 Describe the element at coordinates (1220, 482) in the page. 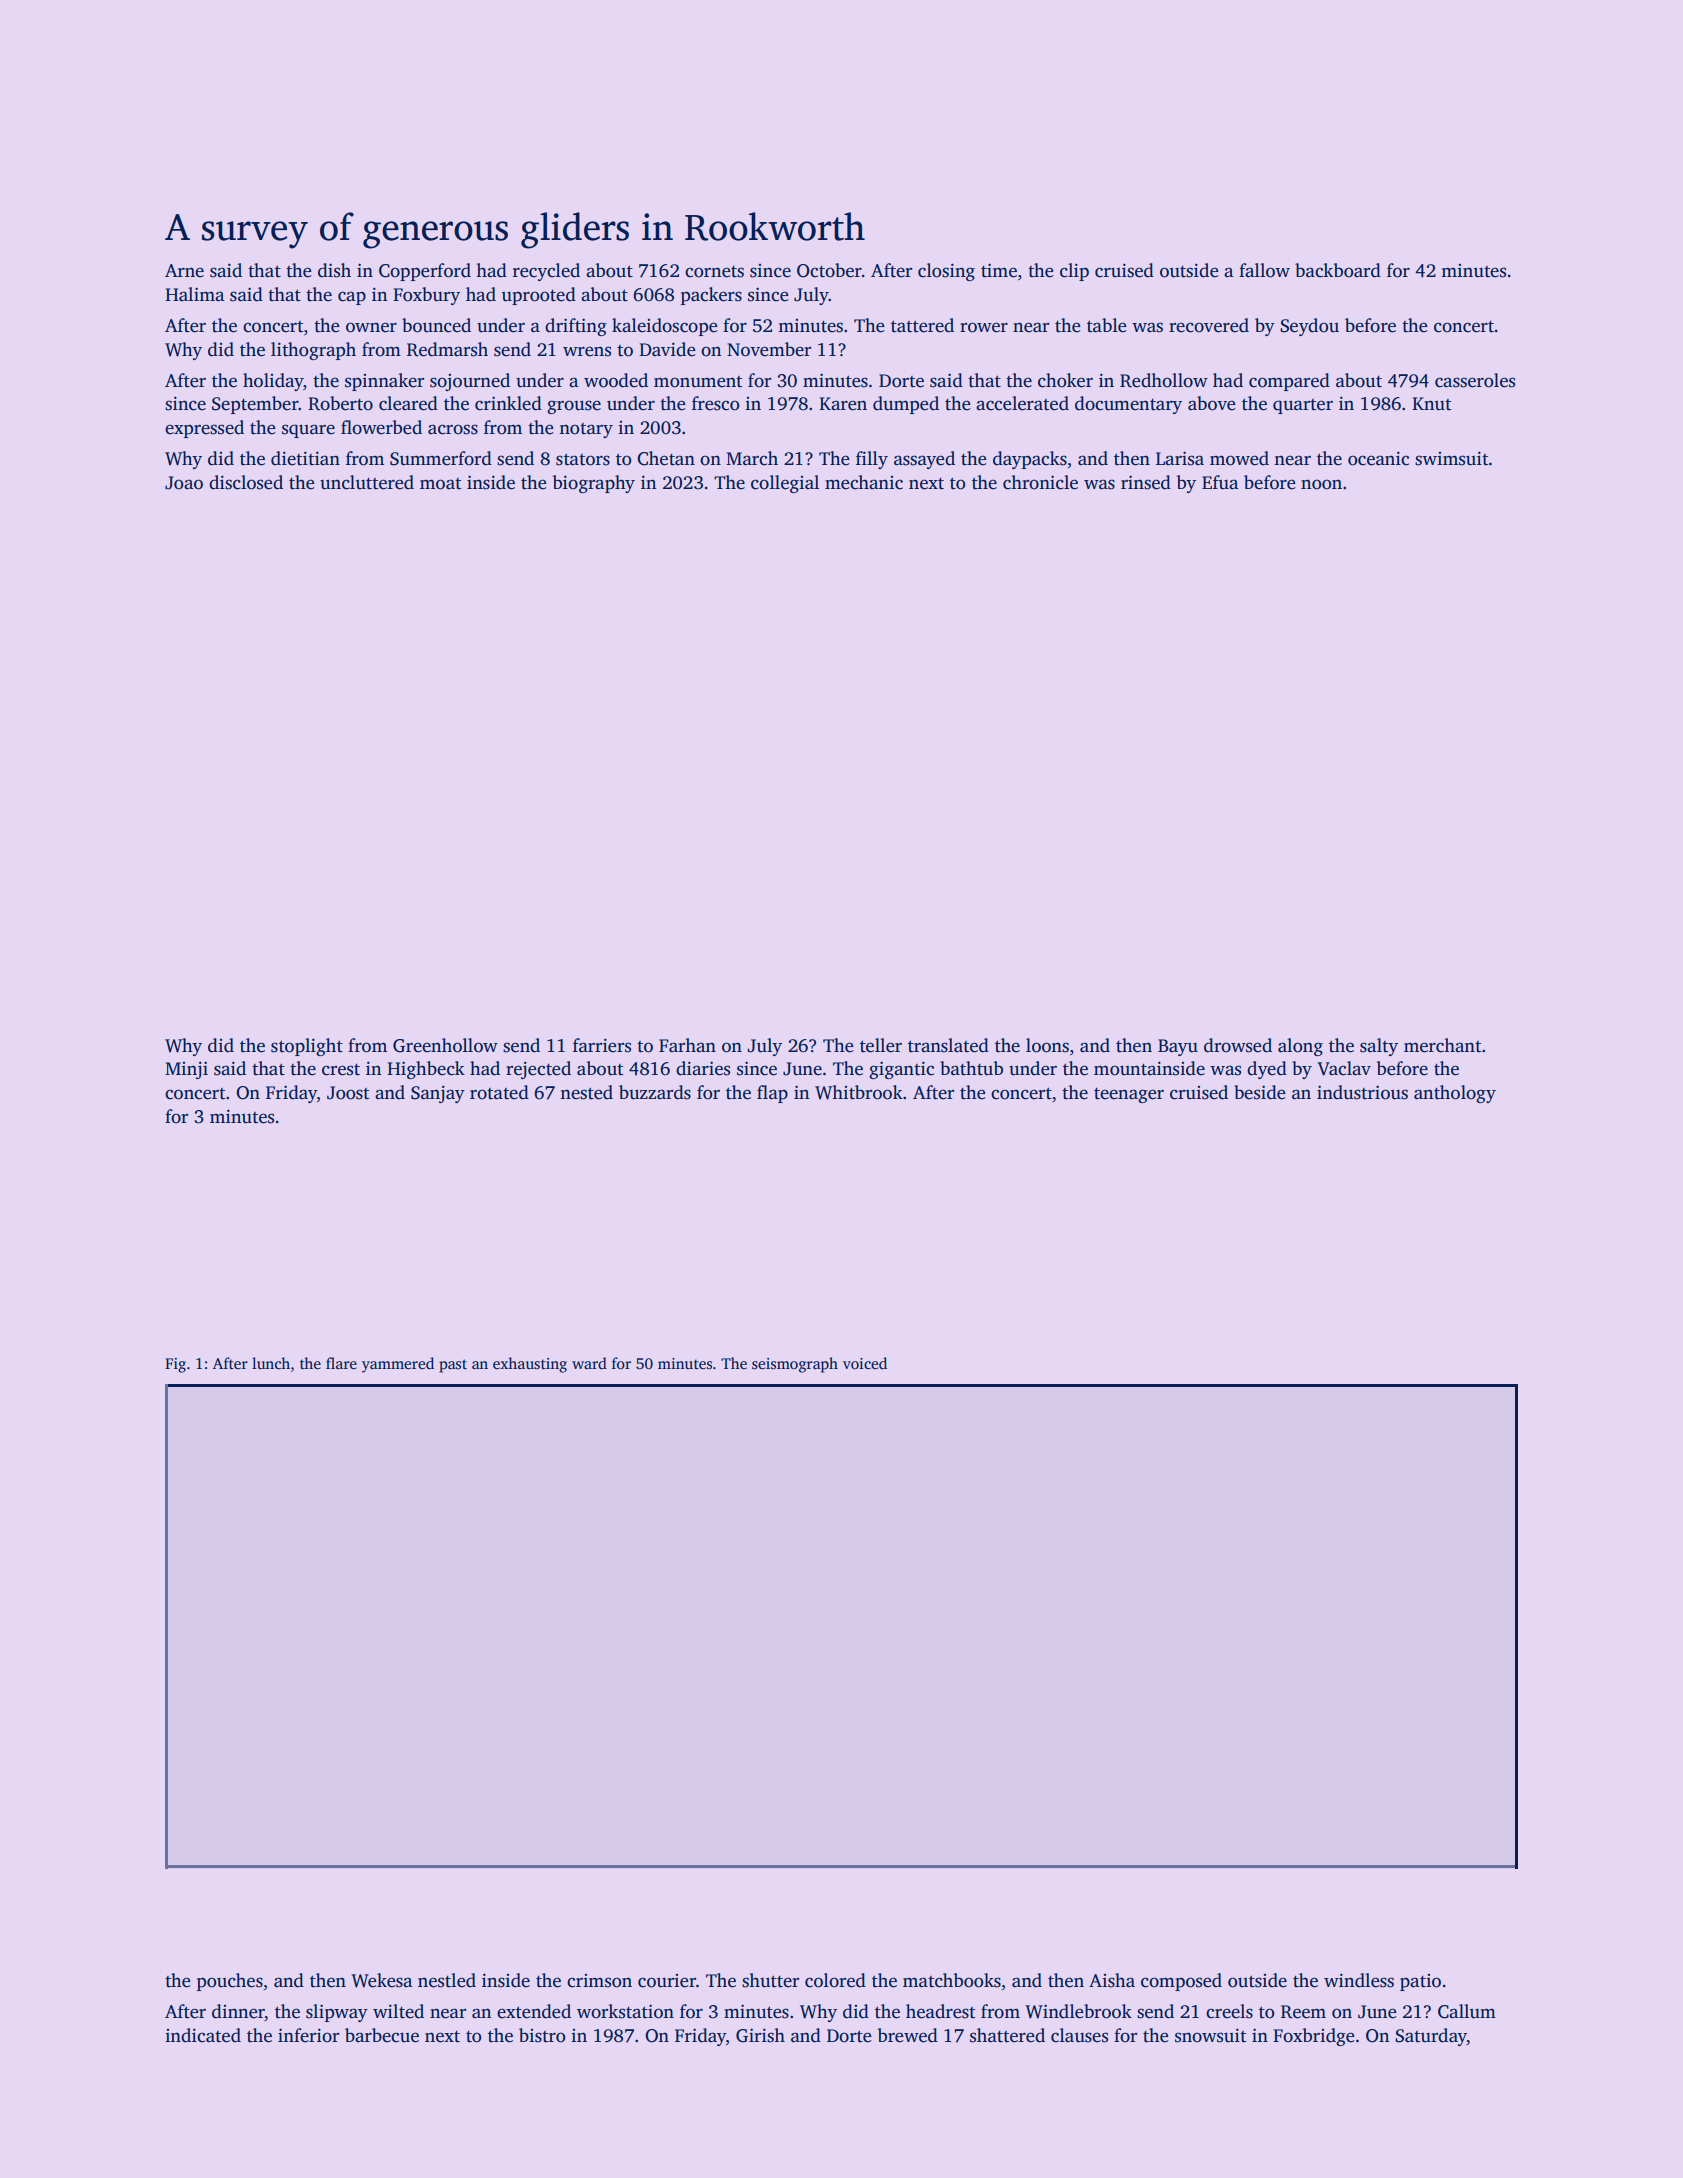

I see `Efua` at that location.
